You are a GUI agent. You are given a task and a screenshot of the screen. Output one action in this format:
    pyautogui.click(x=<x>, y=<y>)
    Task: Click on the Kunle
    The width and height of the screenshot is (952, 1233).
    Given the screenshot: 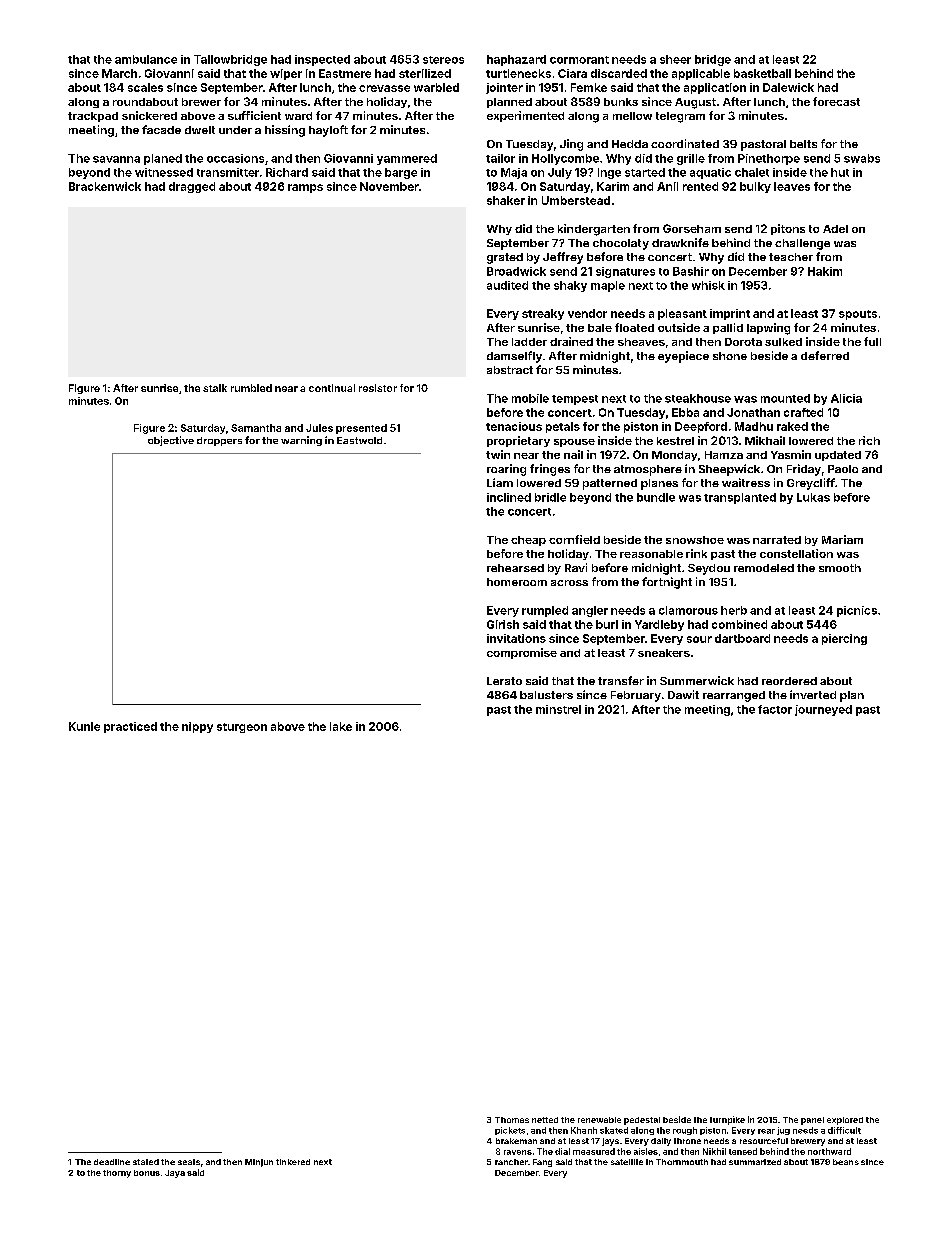 What is the action you would take?
    pyautogui.click(x=84, y=726)
